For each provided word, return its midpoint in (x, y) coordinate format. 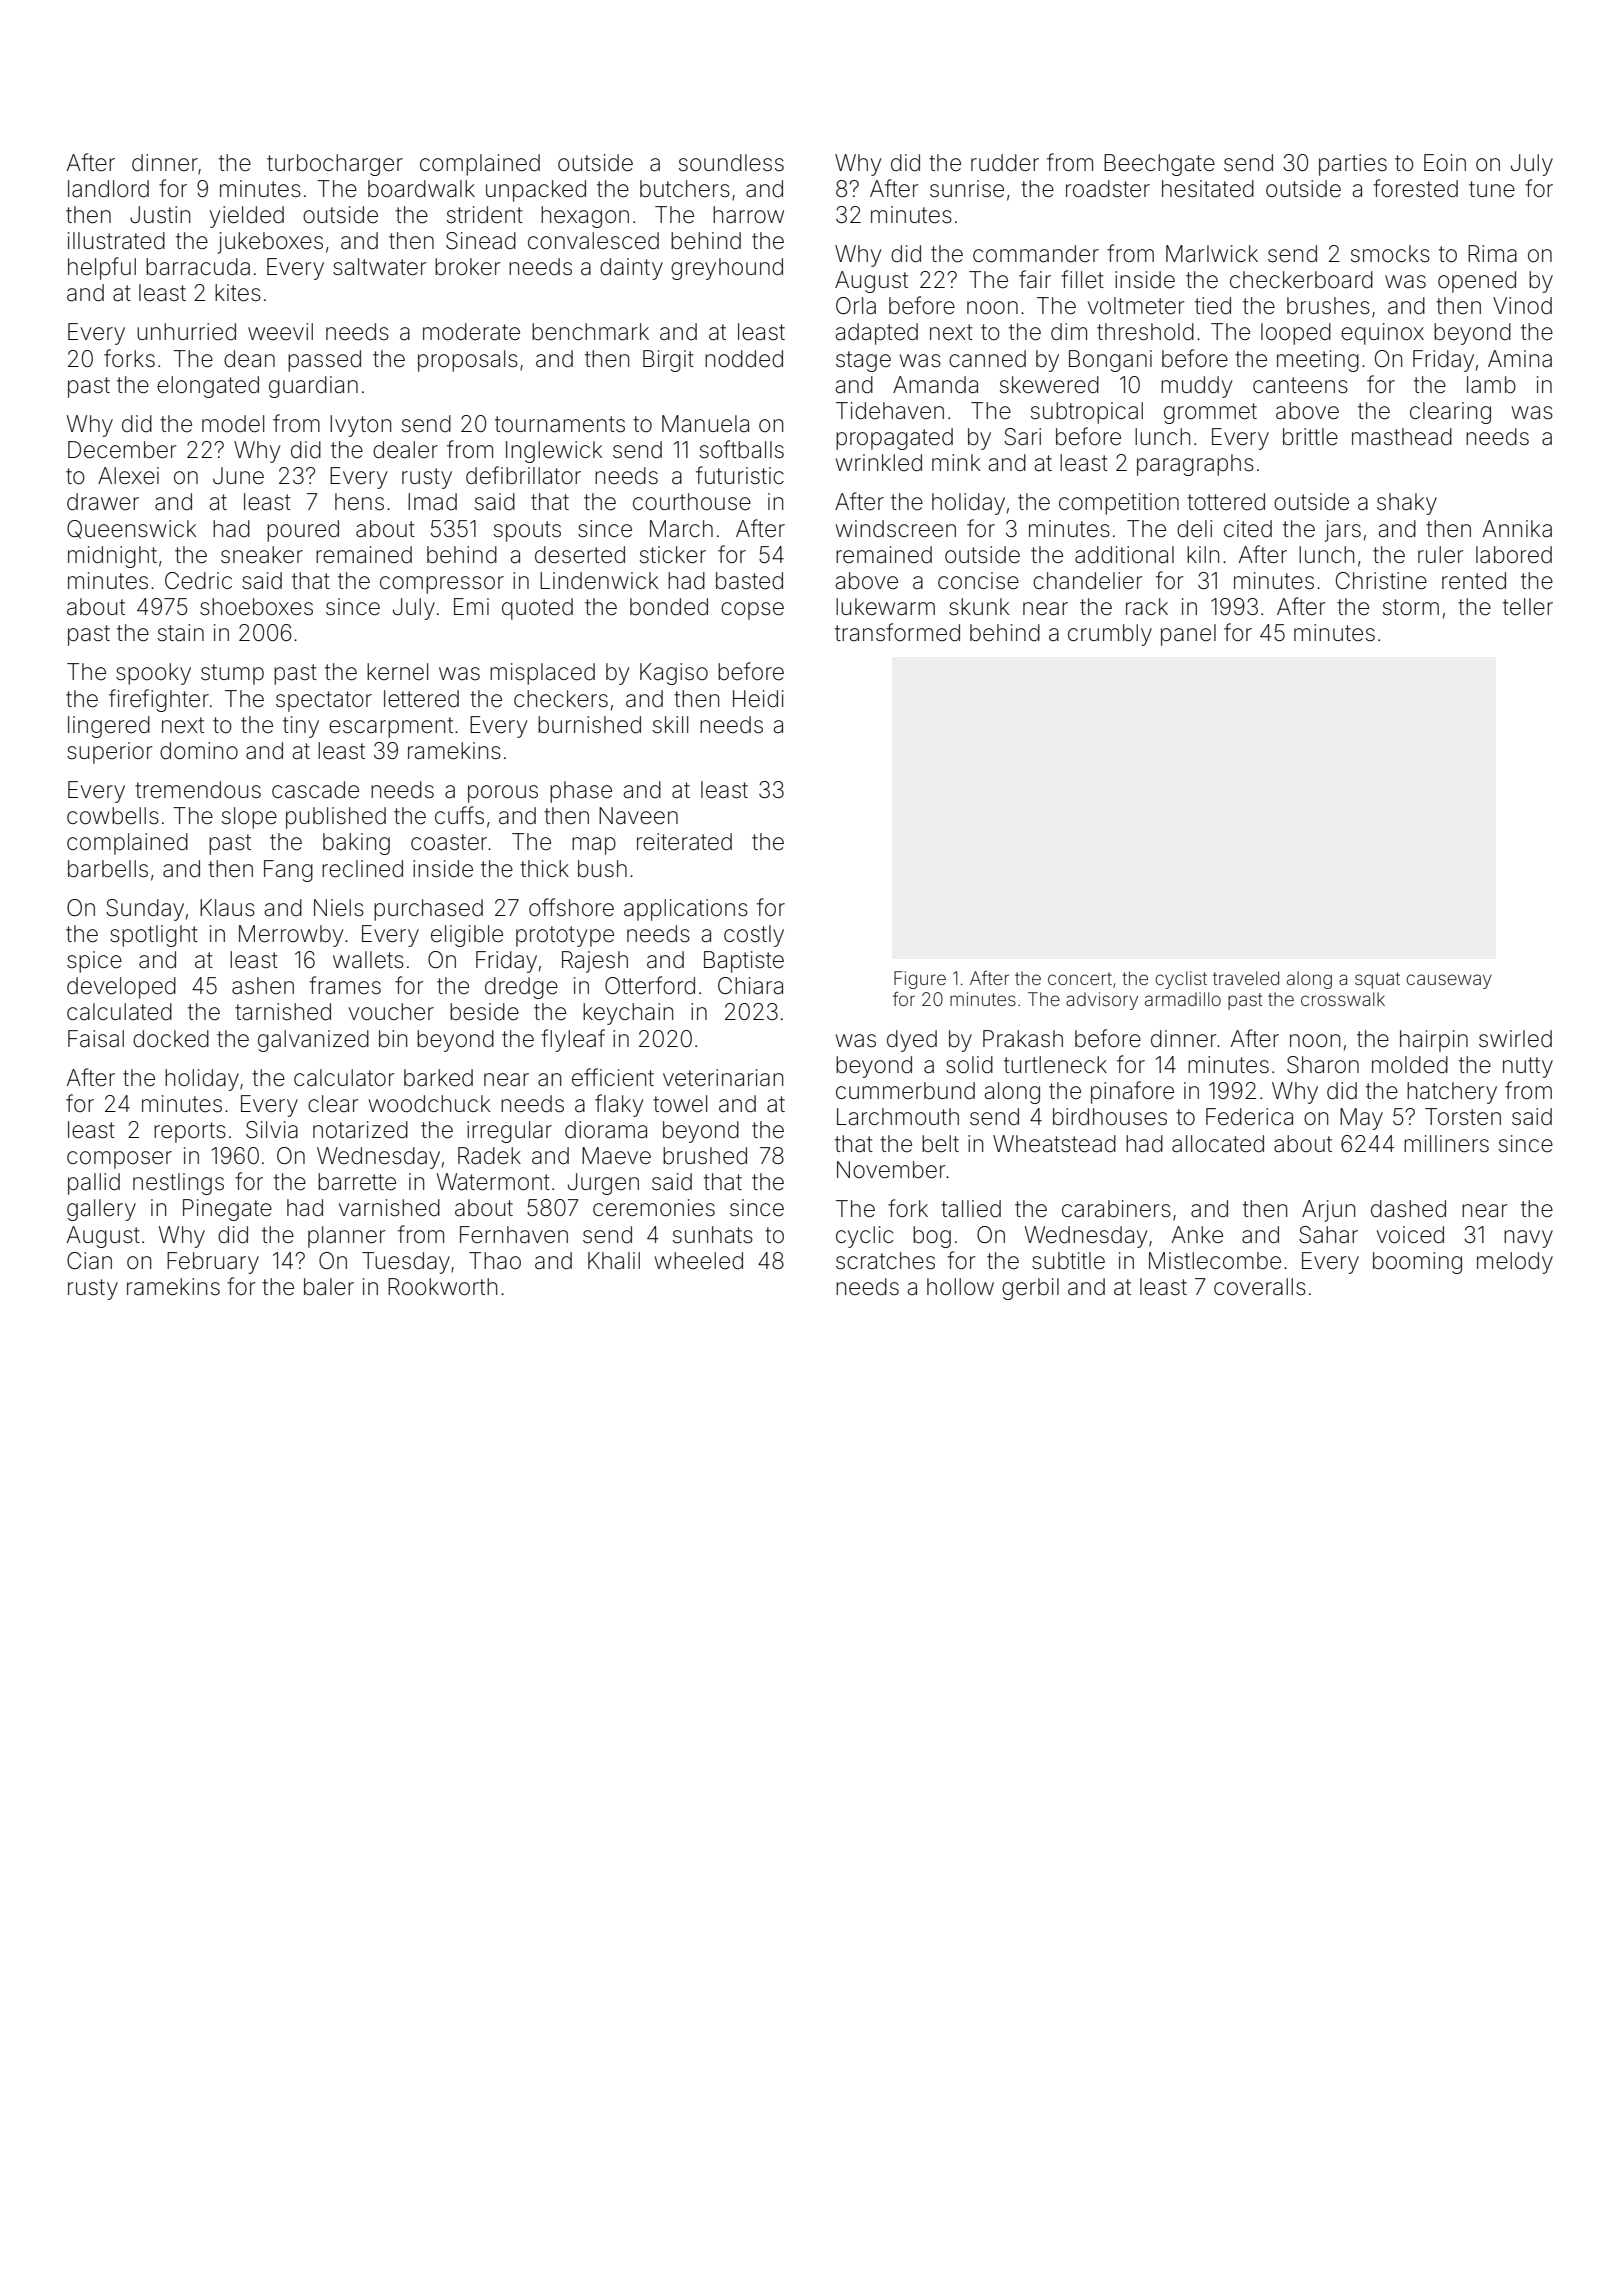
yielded (247, 217)
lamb (1491, 385)
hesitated (1208, 189)
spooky (153, 674)
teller (1528, 607)
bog (932, 1237)
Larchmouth (898, 1117)
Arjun (1328, 1211)
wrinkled (879, 463)
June (238, 476)
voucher (391, 1012)
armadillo (1183, 999)
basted (749, 581)
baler (329, 1287)
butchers (685, 189)
